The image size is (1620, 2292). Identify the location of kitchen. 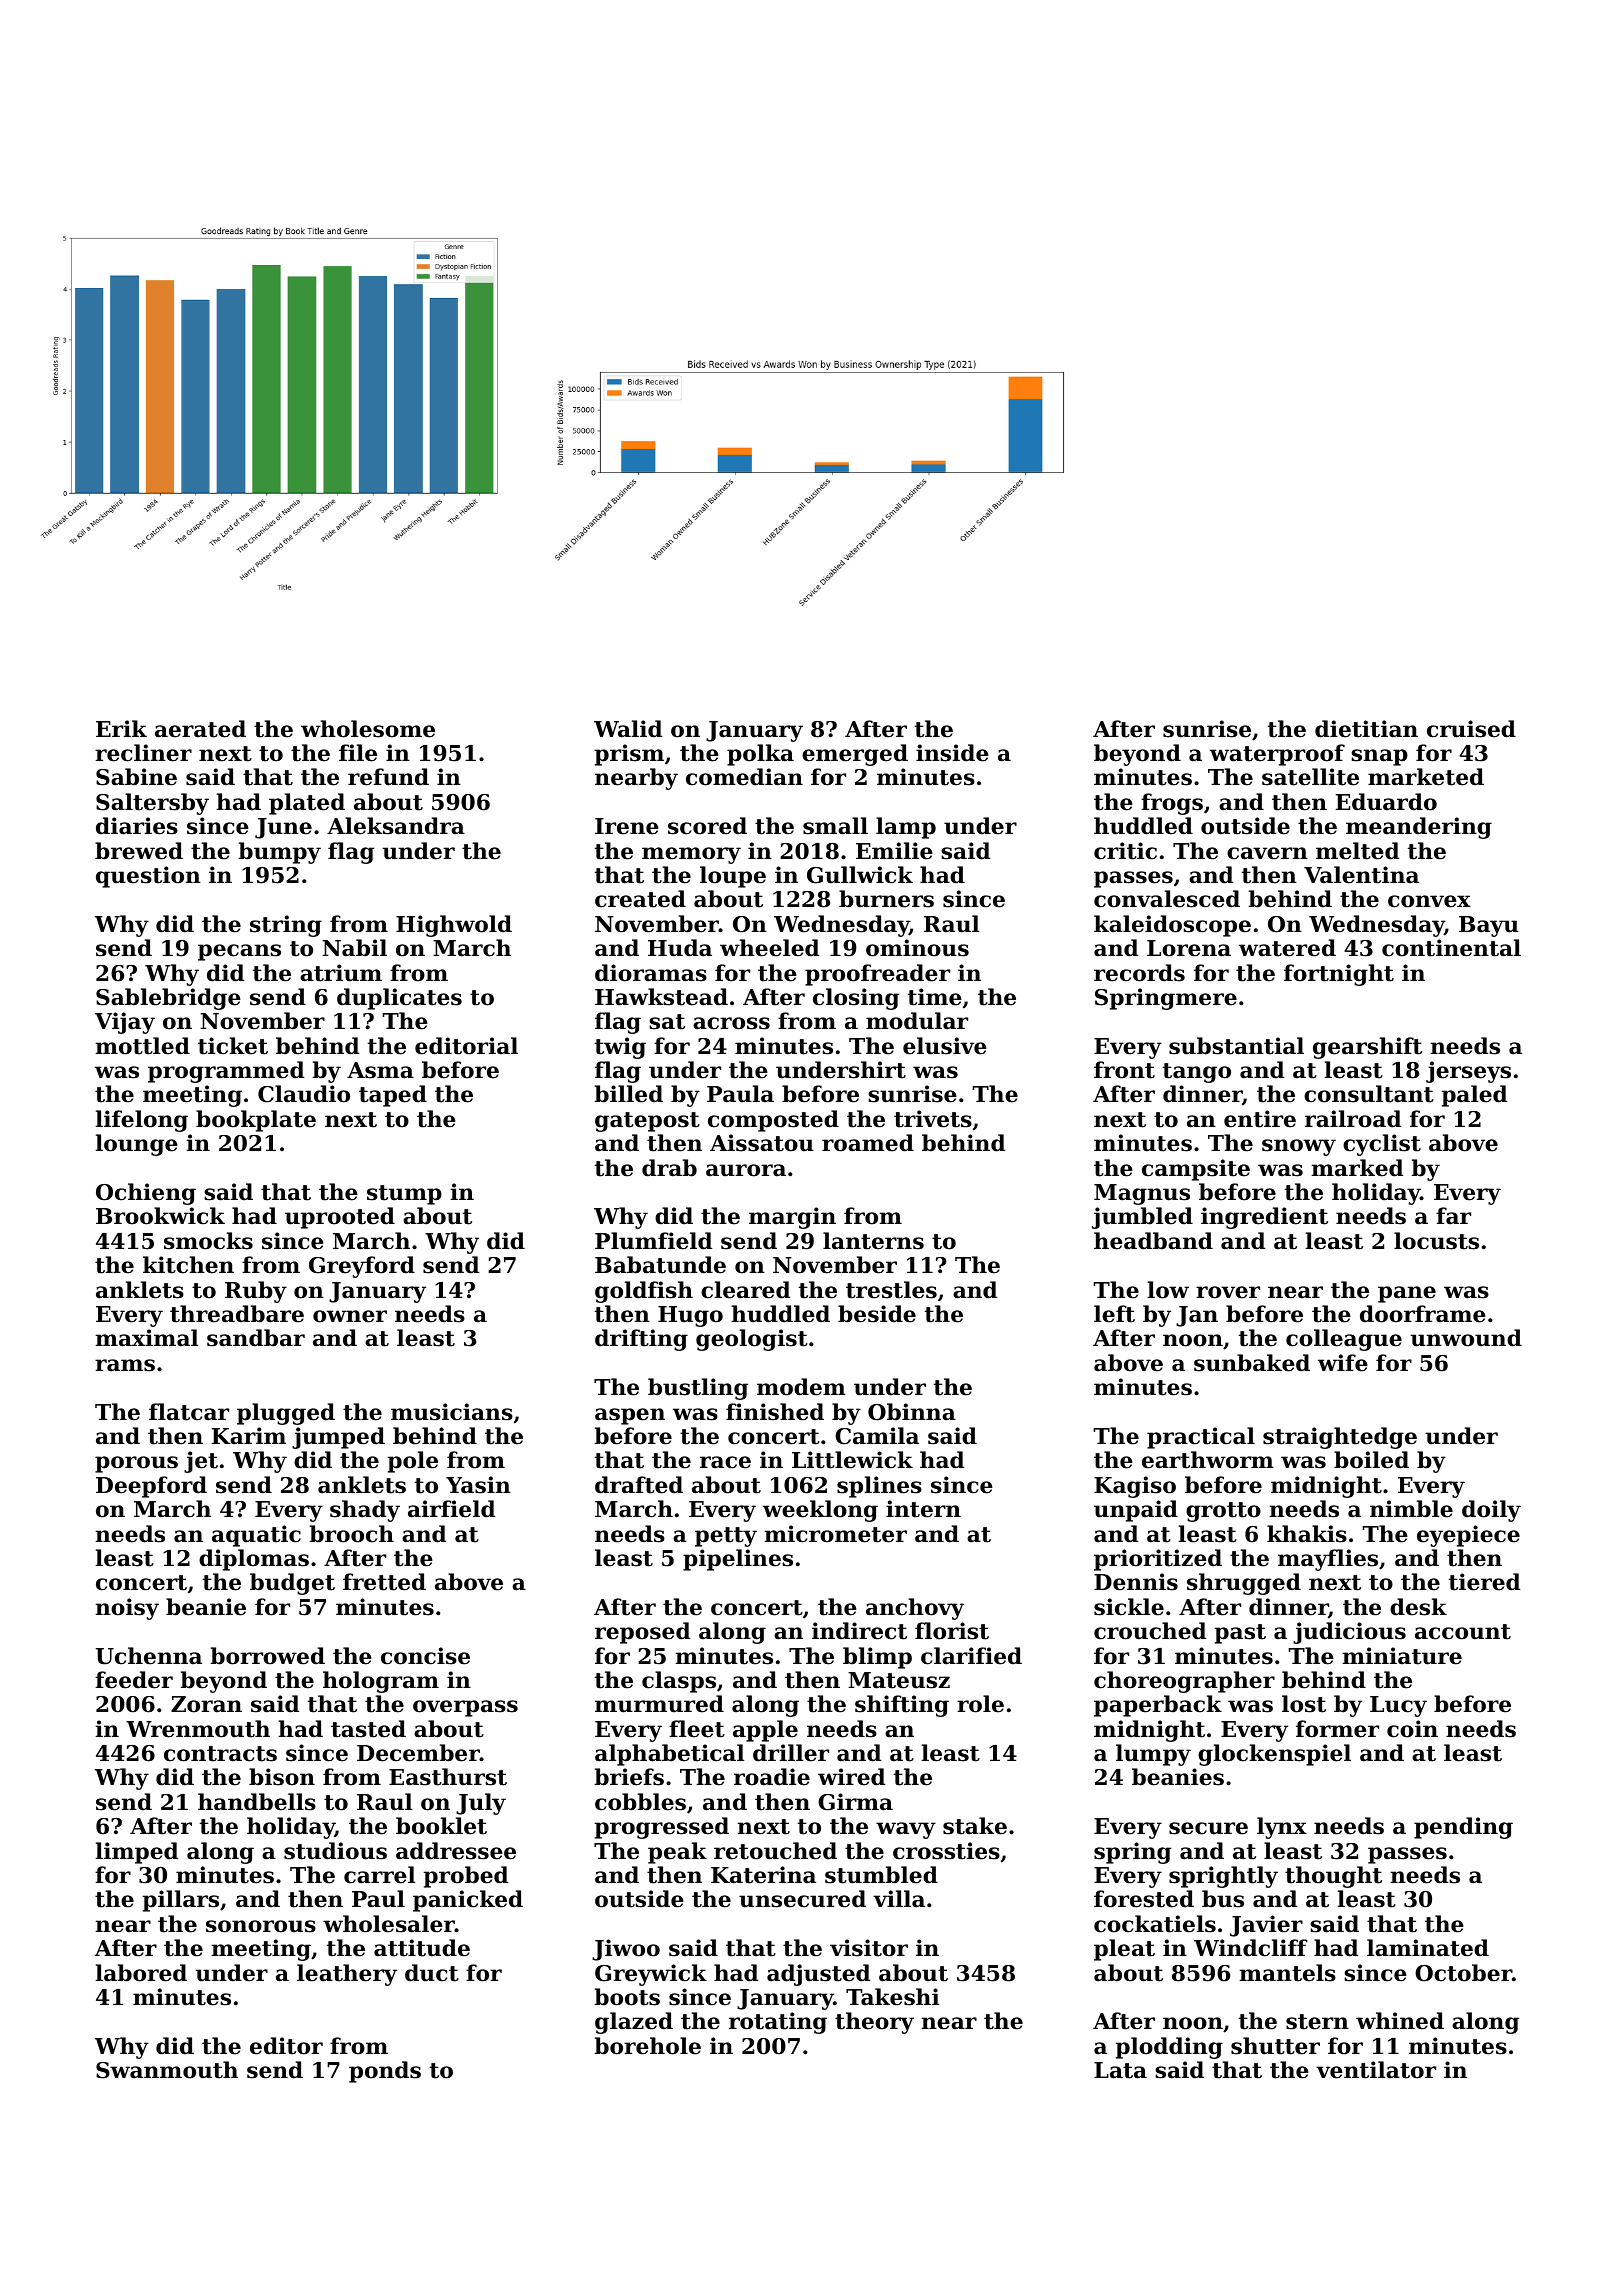
(188, 1265).
